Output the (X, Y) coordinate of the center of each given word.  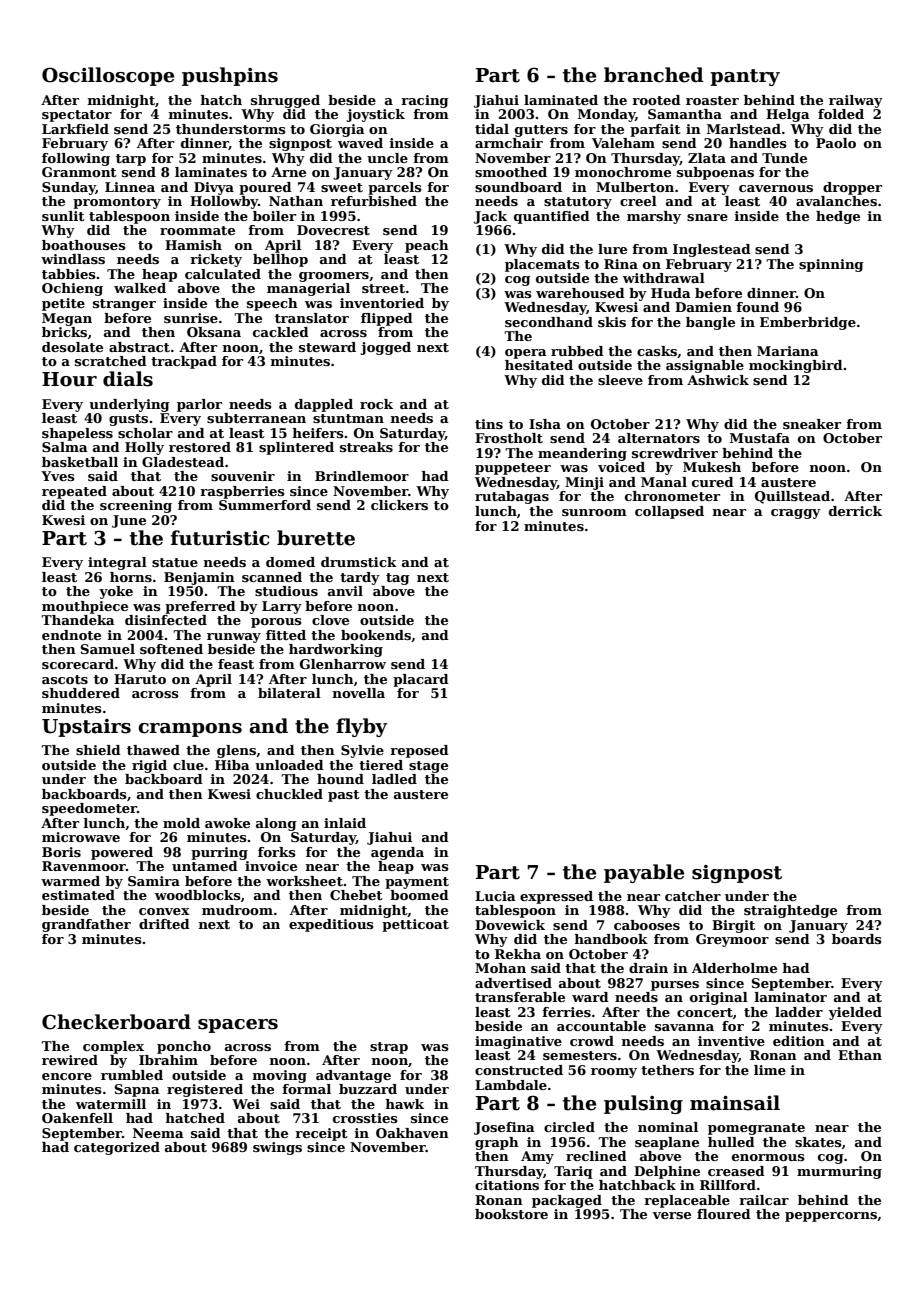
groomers (334, 277)
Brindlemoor (362, 476)
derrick (855, 511)
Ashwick (718, 380)
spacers (238, 1026)
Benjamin (199, 578)
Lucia (495, 896)
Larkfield (75, 129)
